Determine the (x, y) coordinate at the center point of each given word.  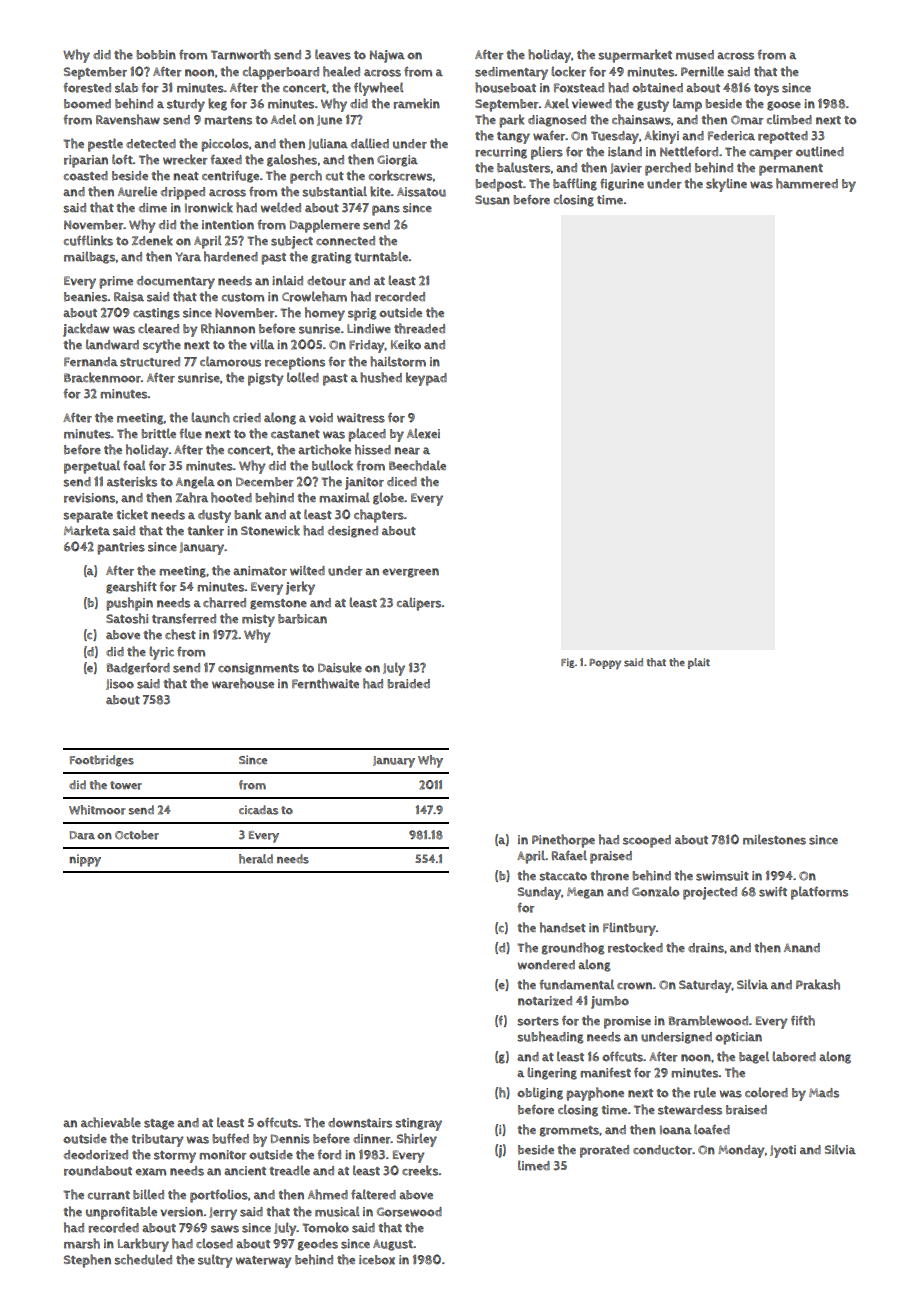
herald (256, 859)
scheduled (143, 1259)
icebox (377, 1260)
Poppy (605, 664)
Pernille (702, 71)
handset (563, 927)
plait (699, 663)
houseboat (505, 87)
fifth (803, 1020)
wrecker (185, 159)
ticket (132, 514)
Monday (741, 1151)
